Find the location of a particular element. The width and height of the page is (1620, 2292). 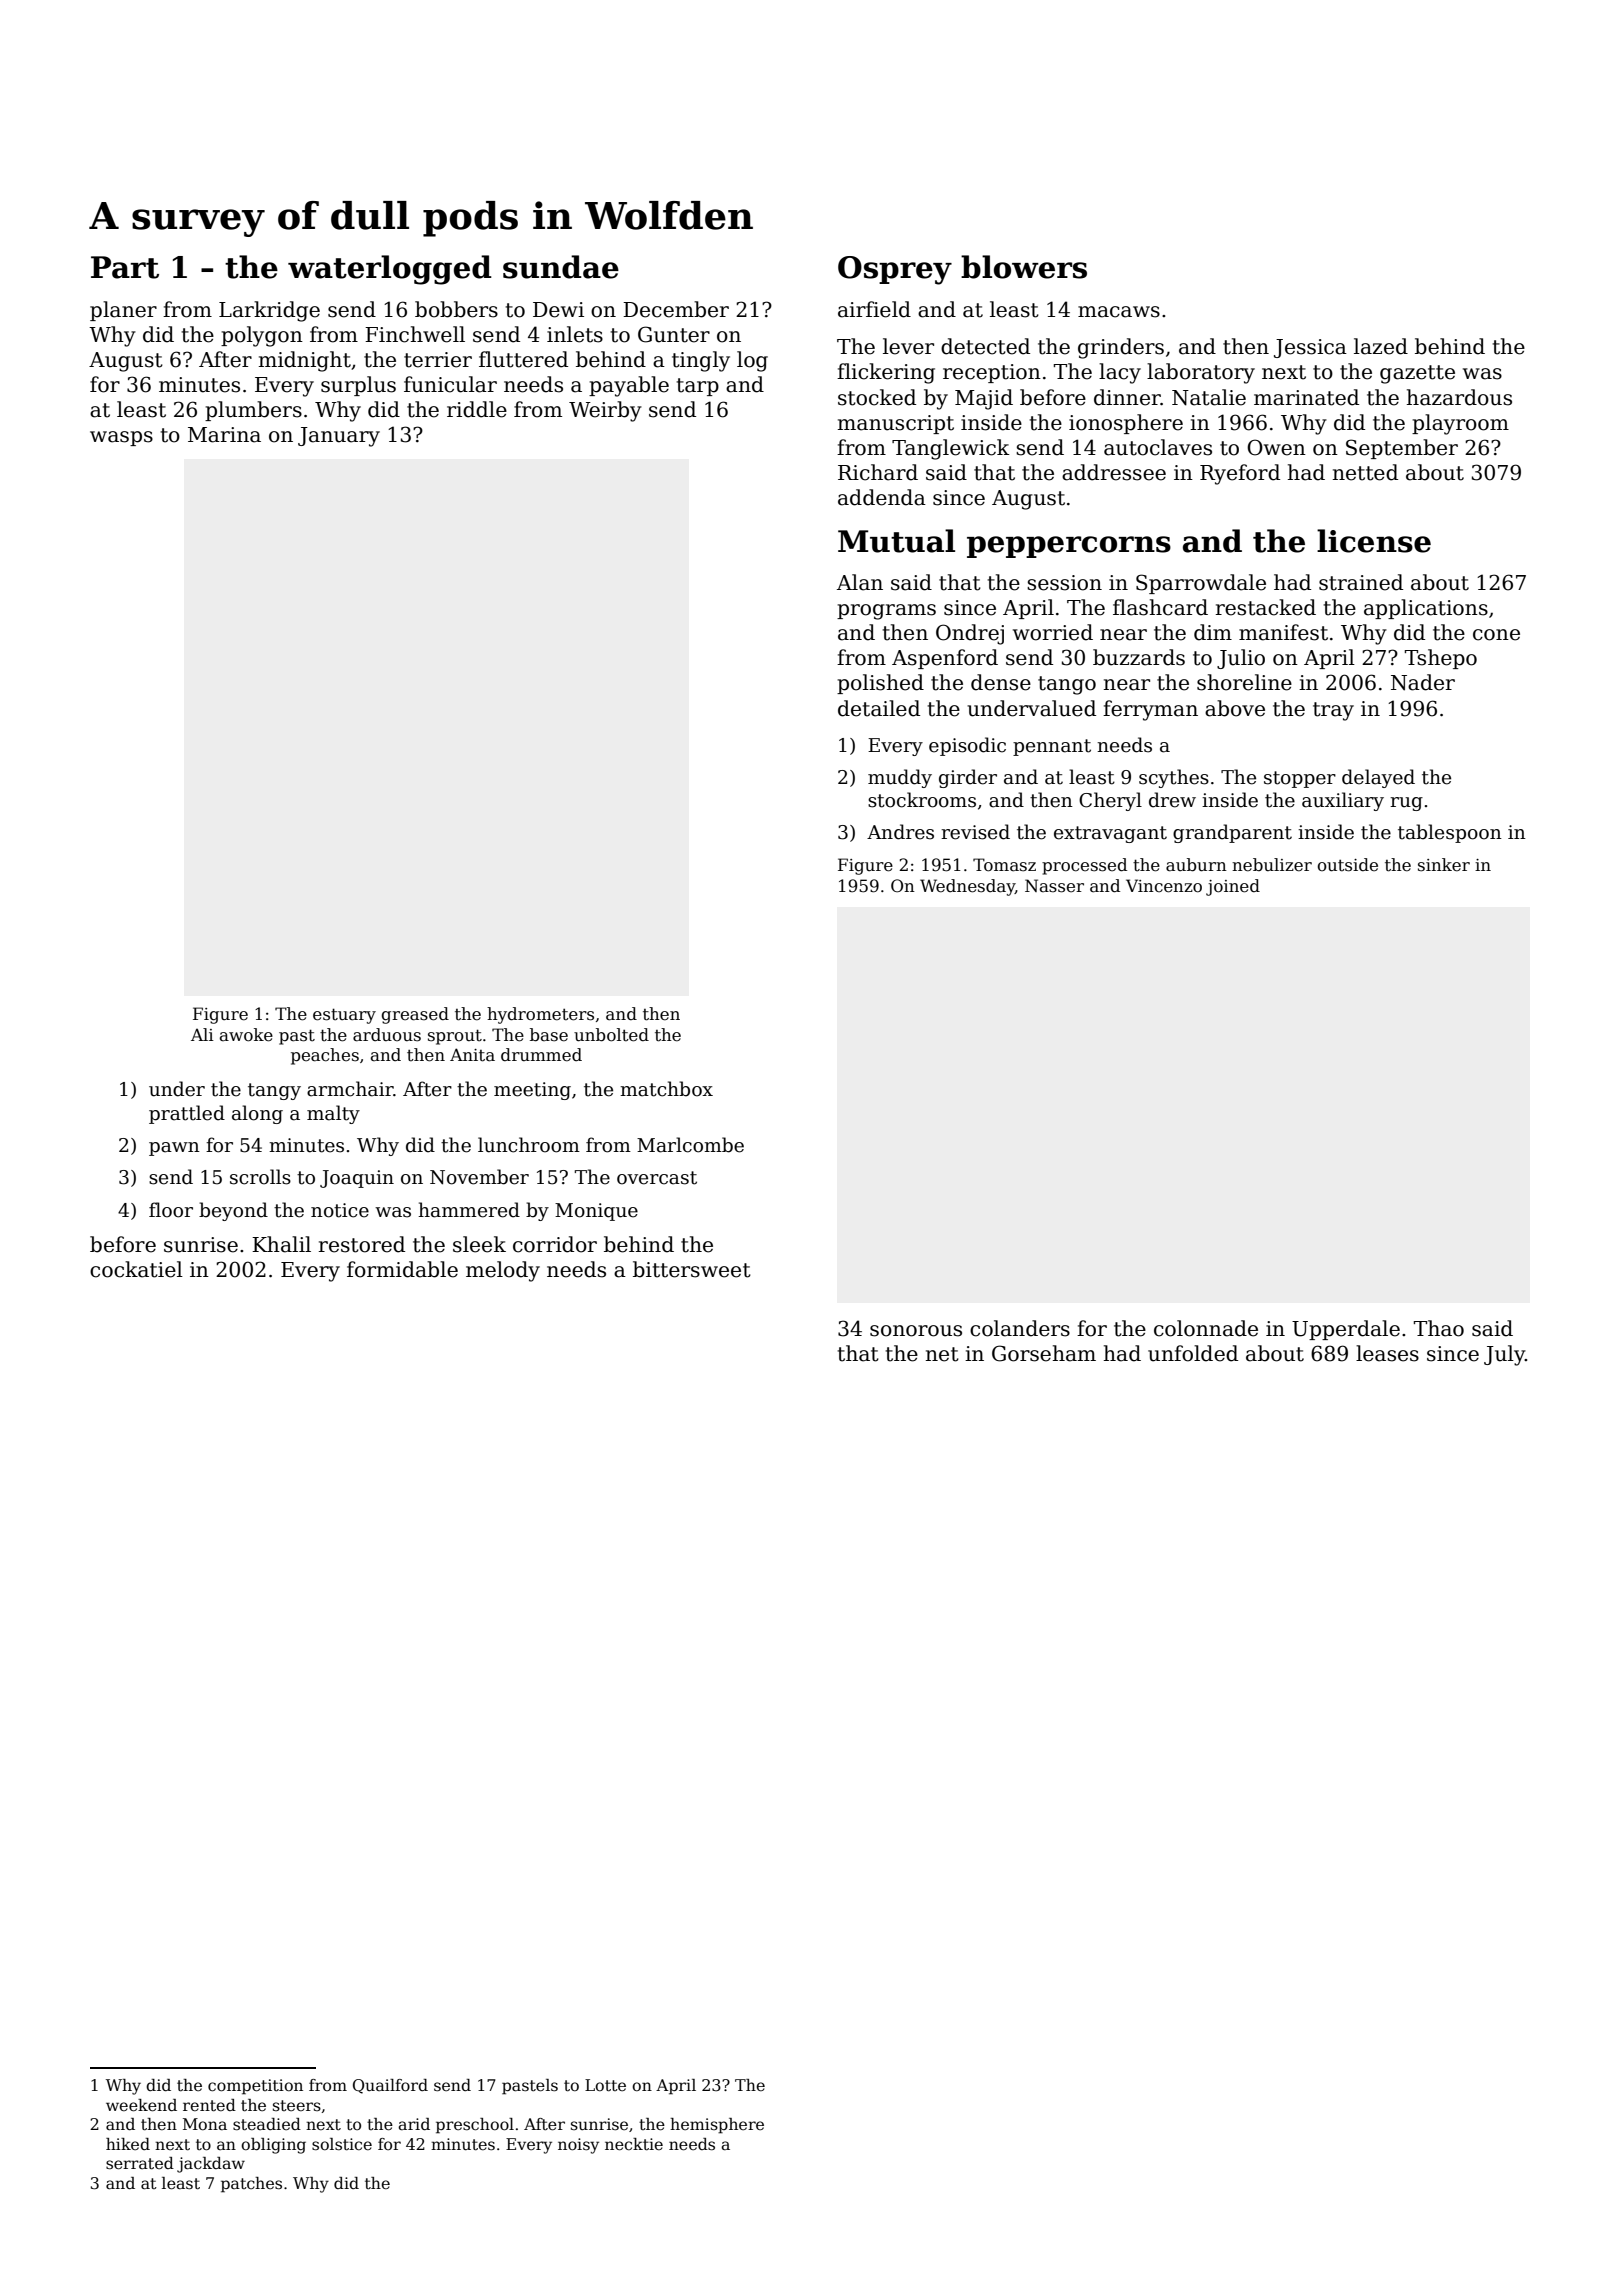

cockatiel is located at coordinates (136, 1269).
